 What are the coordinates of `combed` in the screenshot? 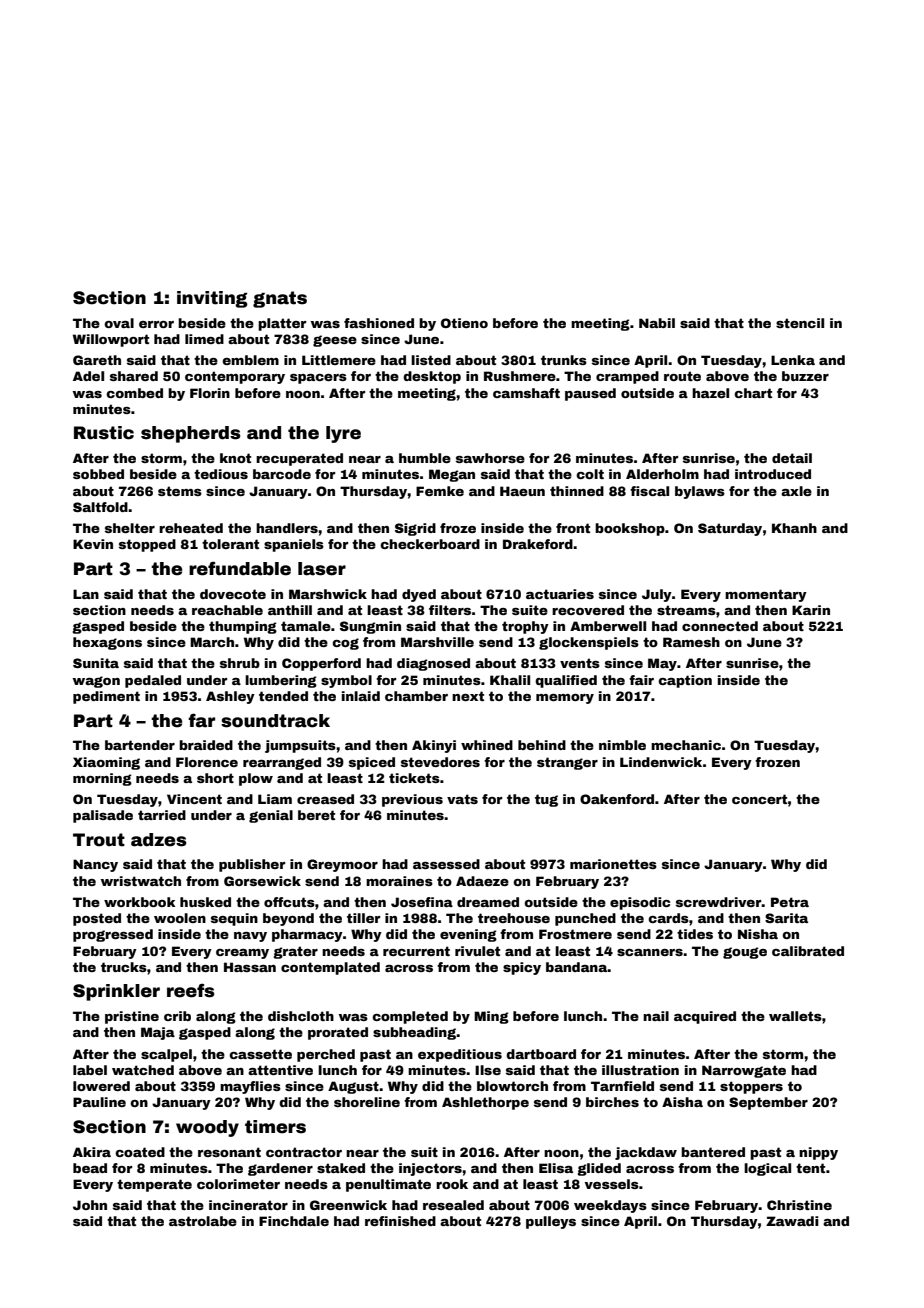 It's located at (134, 393).
